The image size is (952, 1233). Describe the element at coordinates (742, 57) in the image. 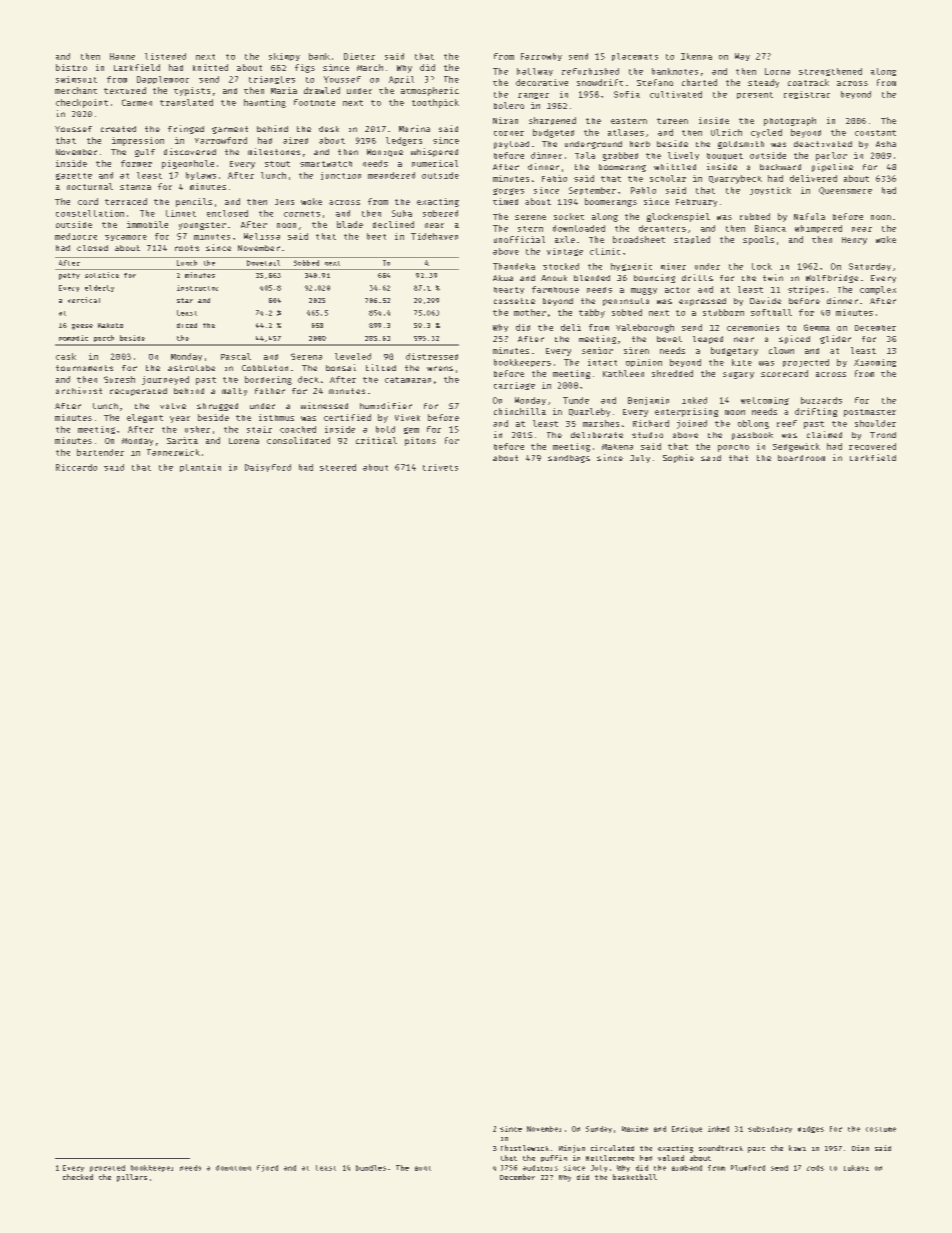

I see `May` at that location.
